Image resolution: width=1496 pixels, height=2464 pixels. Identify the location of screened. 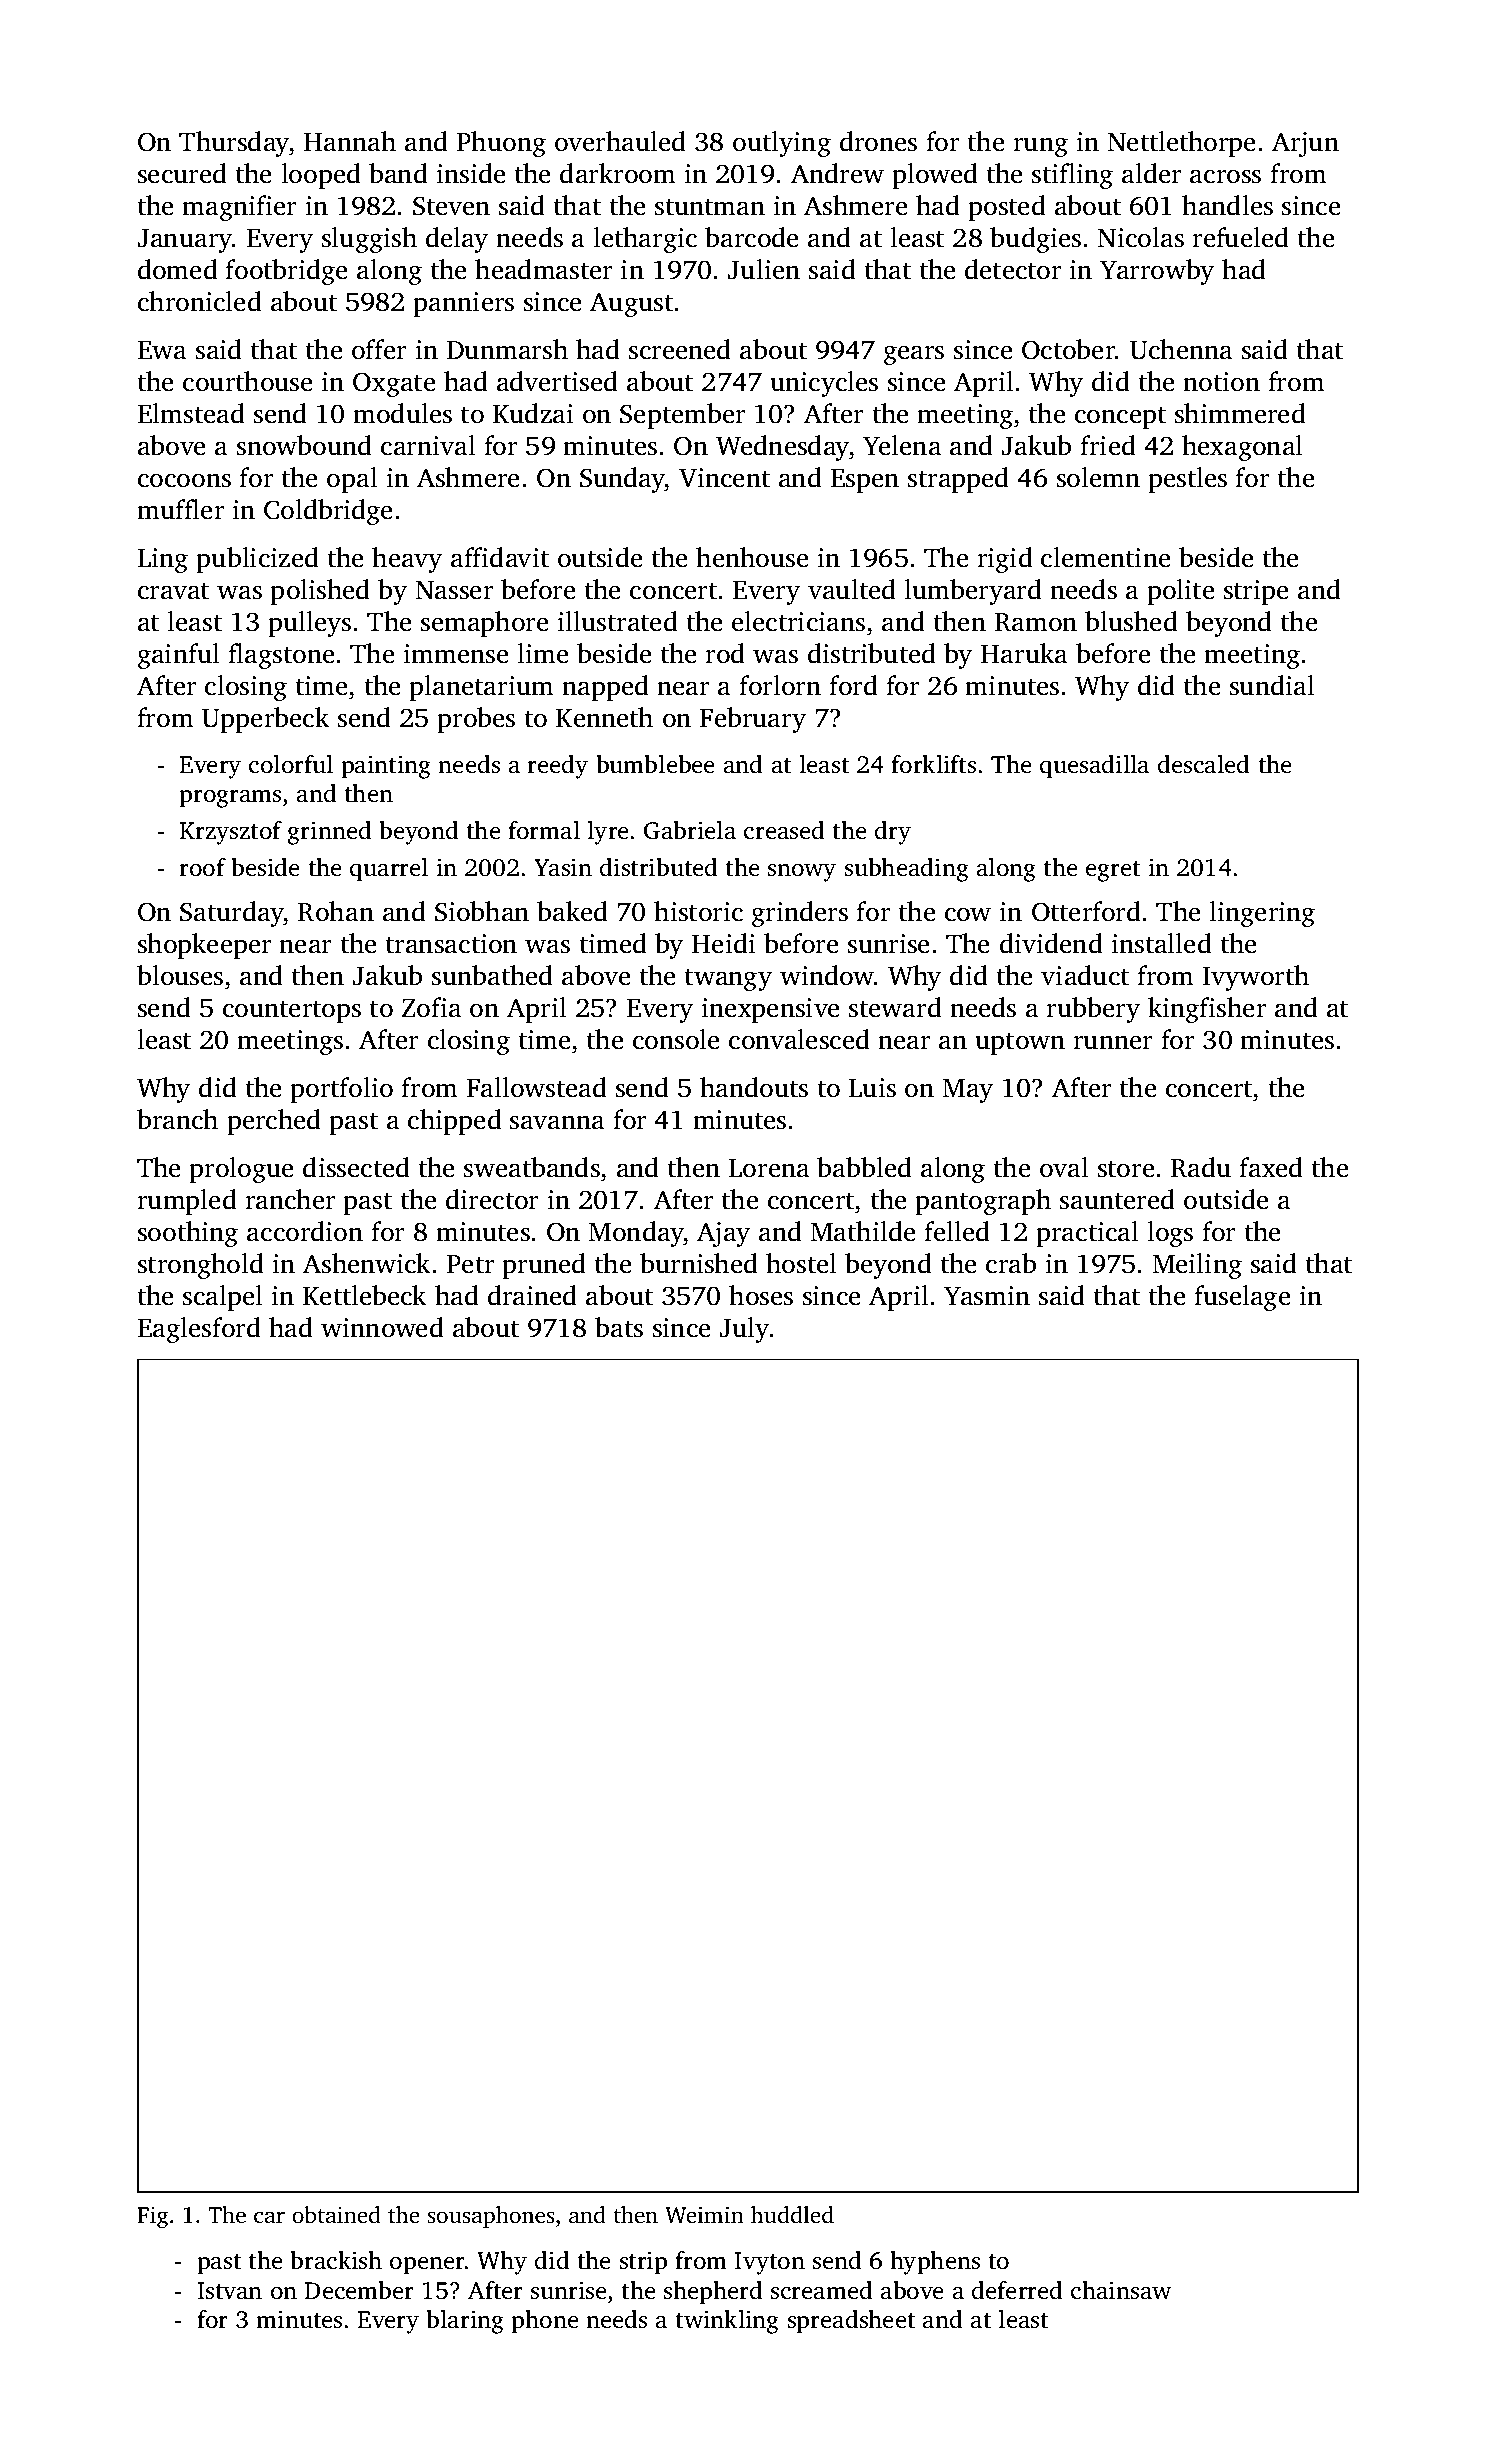
(680, 349).
